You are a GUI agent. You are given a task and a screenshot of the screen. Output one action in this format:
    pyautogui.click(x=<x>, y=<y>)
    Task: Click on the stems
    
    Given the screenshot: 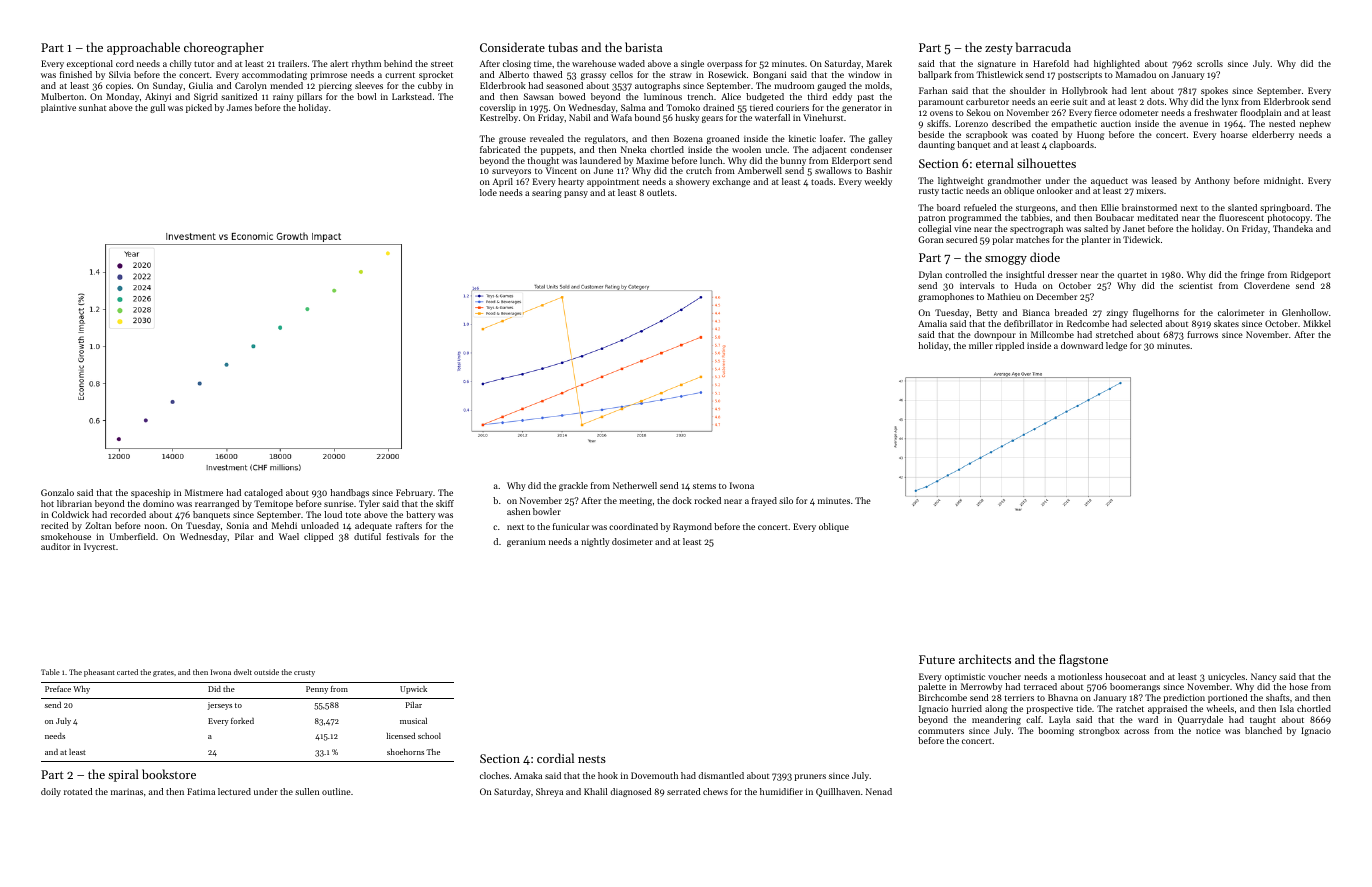 What is the action you would take?
    pyautogui.click(x=704, y=486)
